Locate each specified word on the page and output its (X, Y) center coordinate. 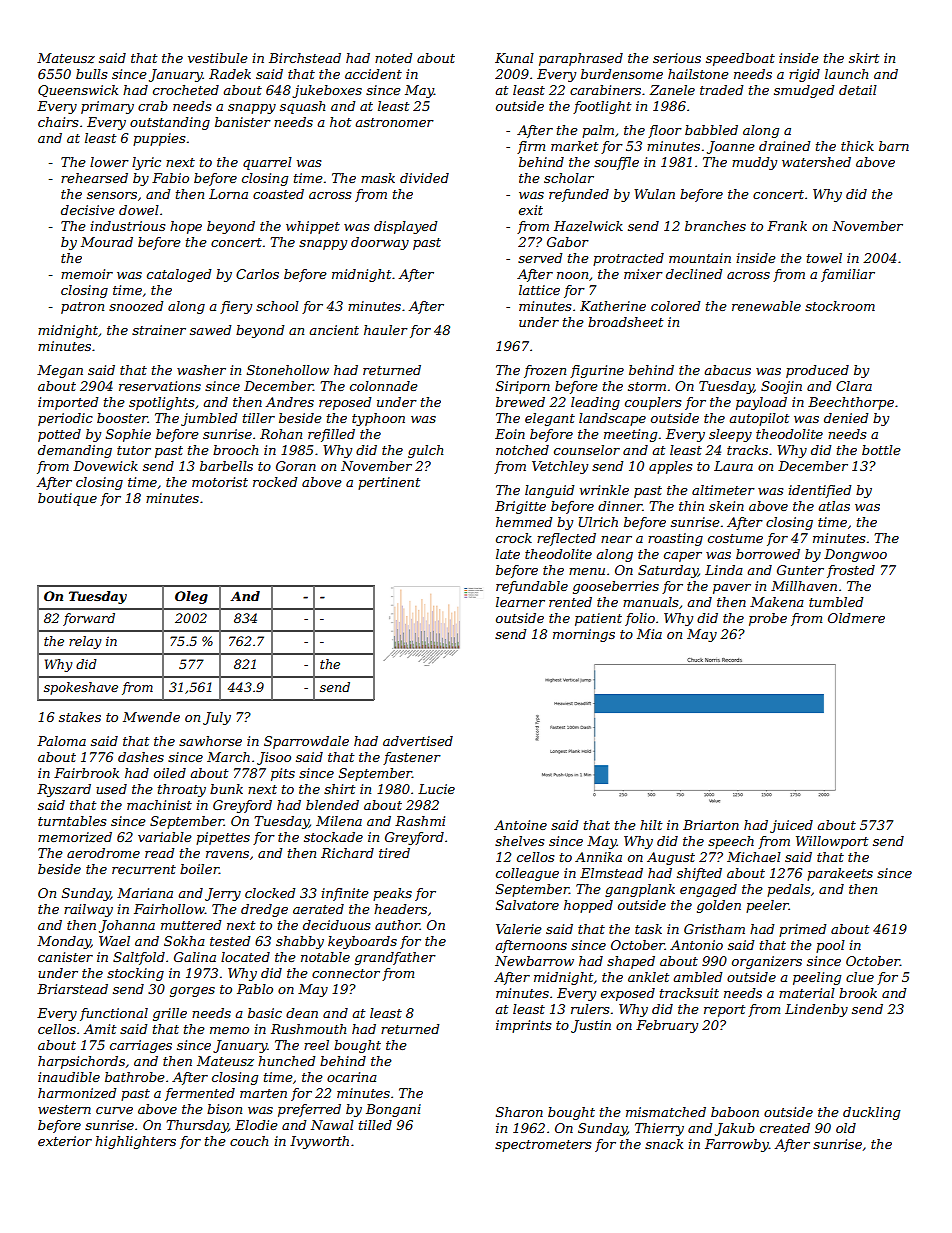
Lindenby (816, 1010)
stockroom (840, 306)
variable (165, 837)
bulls (91, 74)
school (277, 306)
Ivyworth (319, 1142)
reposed (345, 403)
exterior (65, 1141)
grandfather (395, 958)
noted (394, 58)
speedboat (740, 59)
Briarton (711, 825)
